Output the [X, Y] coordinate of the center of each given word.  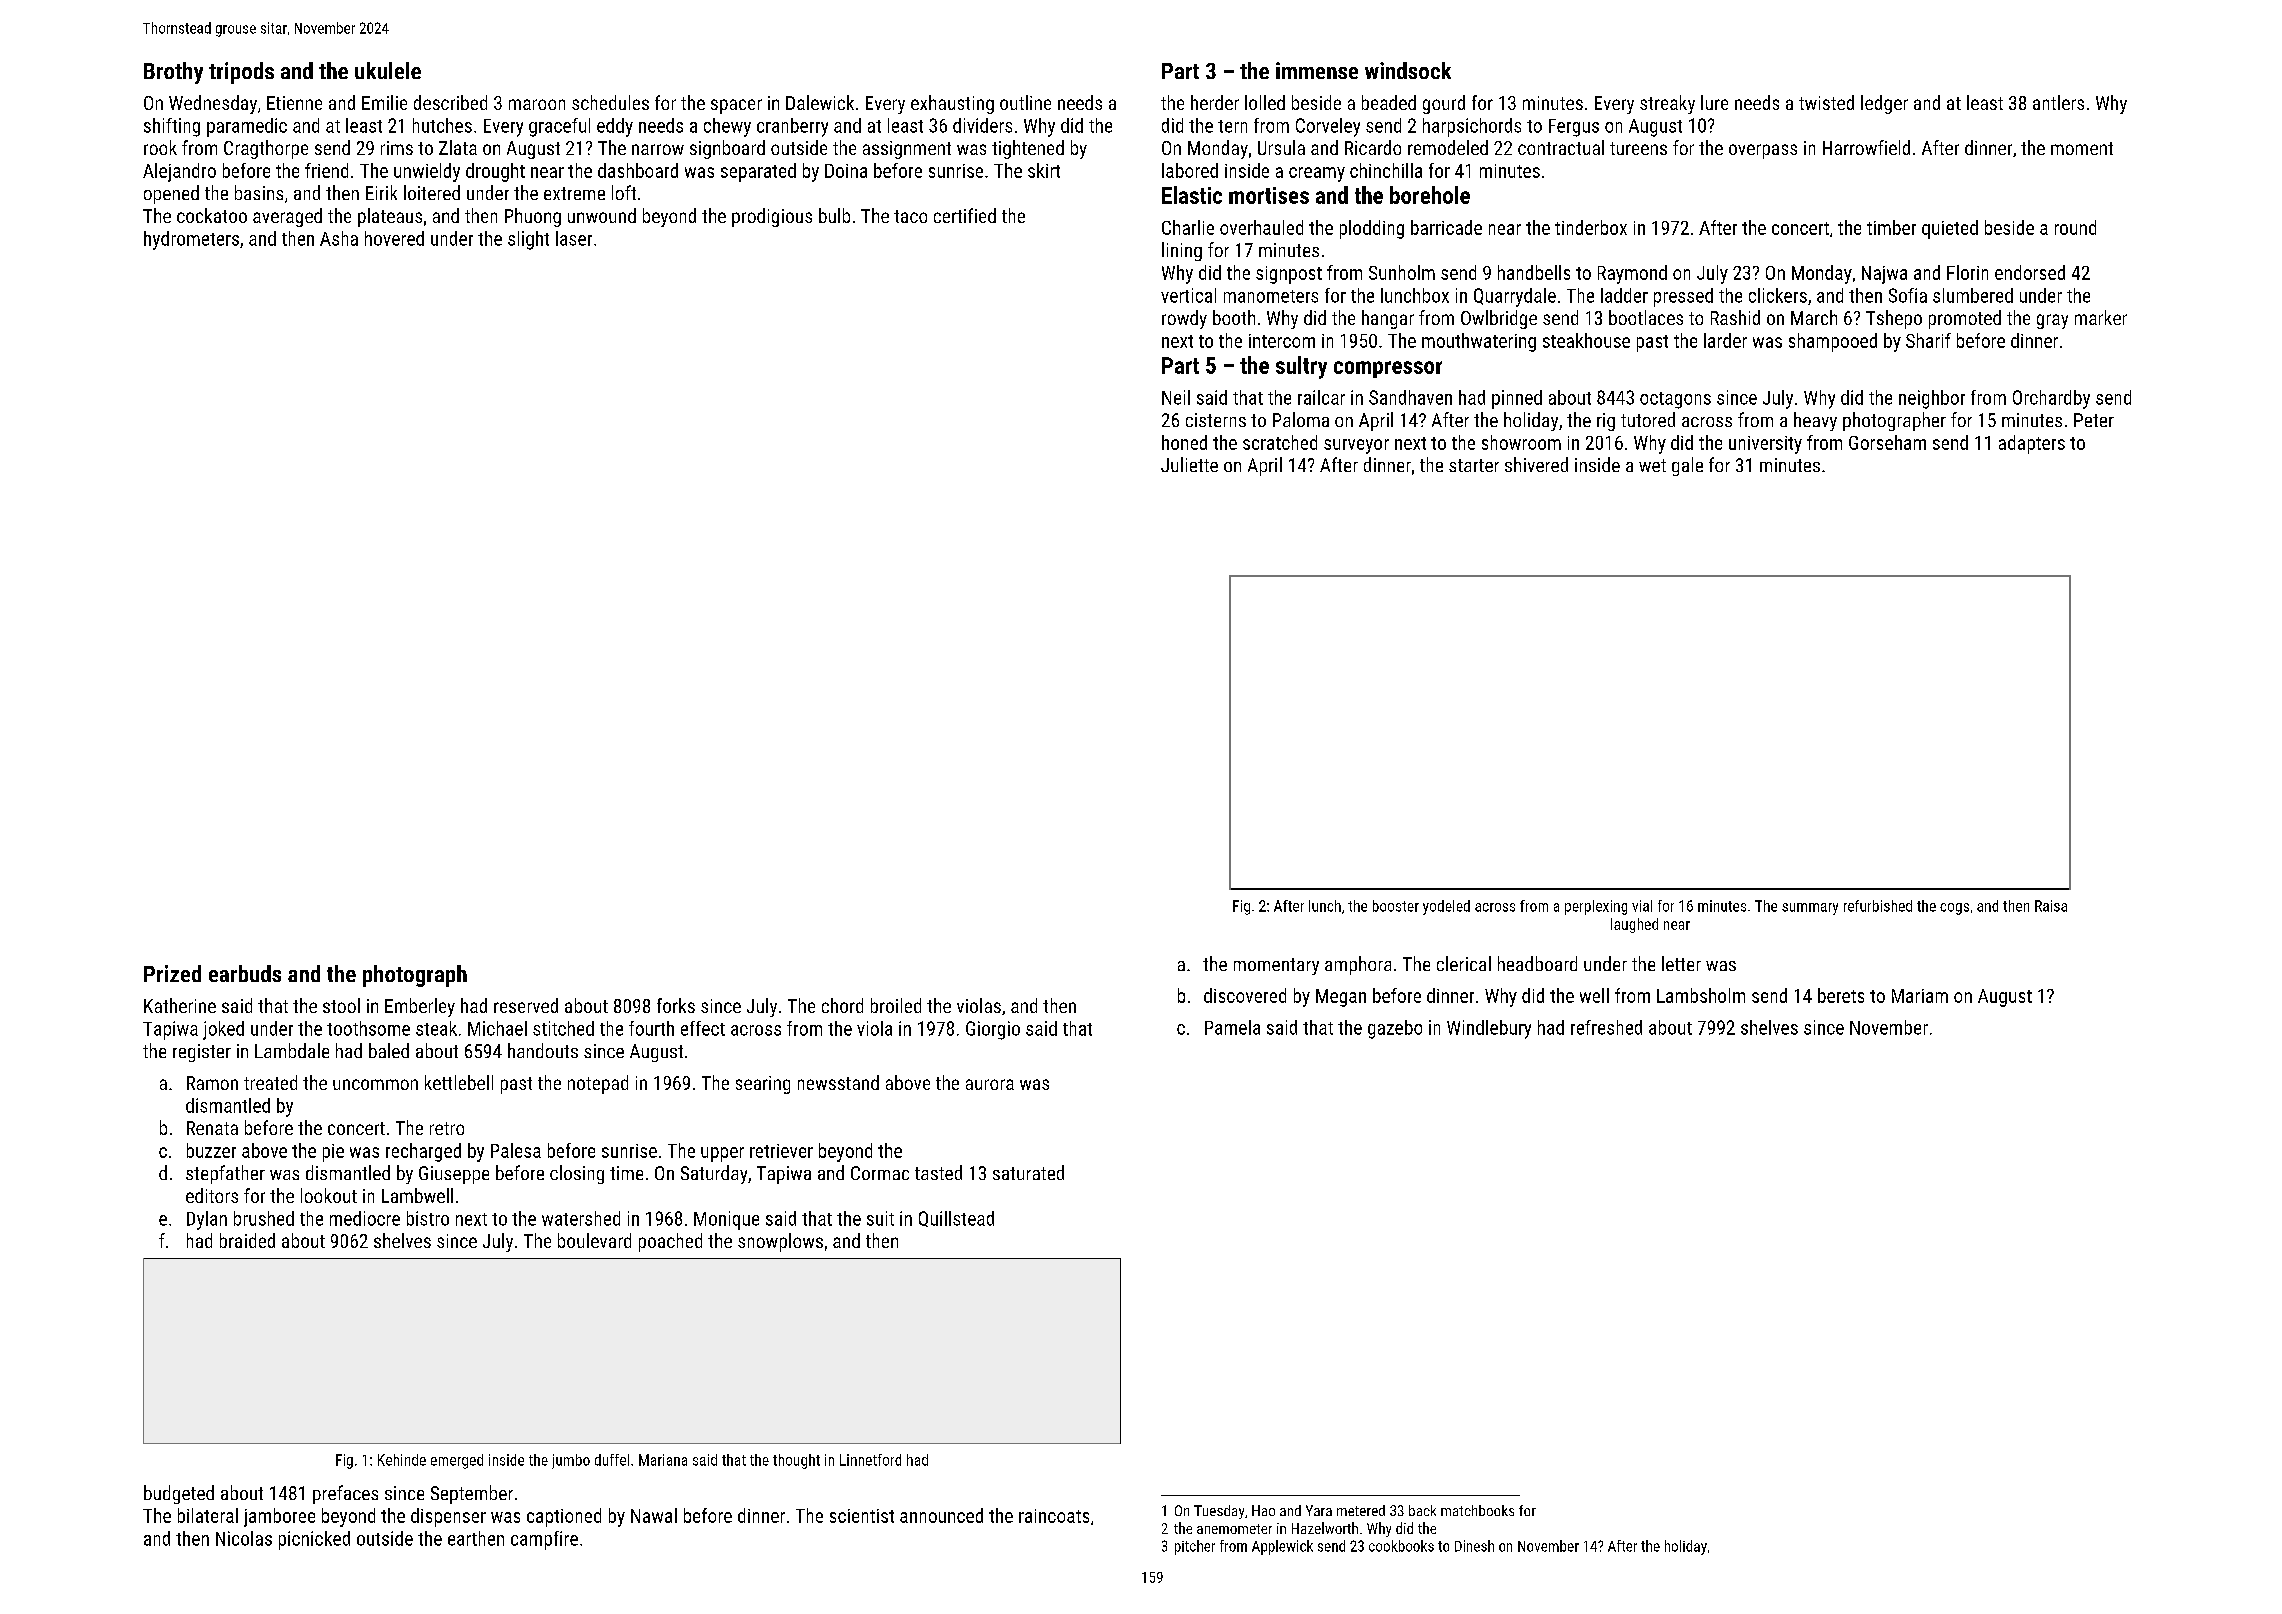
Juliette [1189, 464]
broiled [896, 1005]
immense [1317, 70]
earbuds [245, 973]
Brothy [173, 73]
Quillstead [956, 1219]
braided [247, 1240]
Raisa [2051, 906]
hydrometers [191, 240]
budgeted [179, 1494]
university [1765, 445]
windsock [1408, 70]
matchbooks [1477, 1510]
